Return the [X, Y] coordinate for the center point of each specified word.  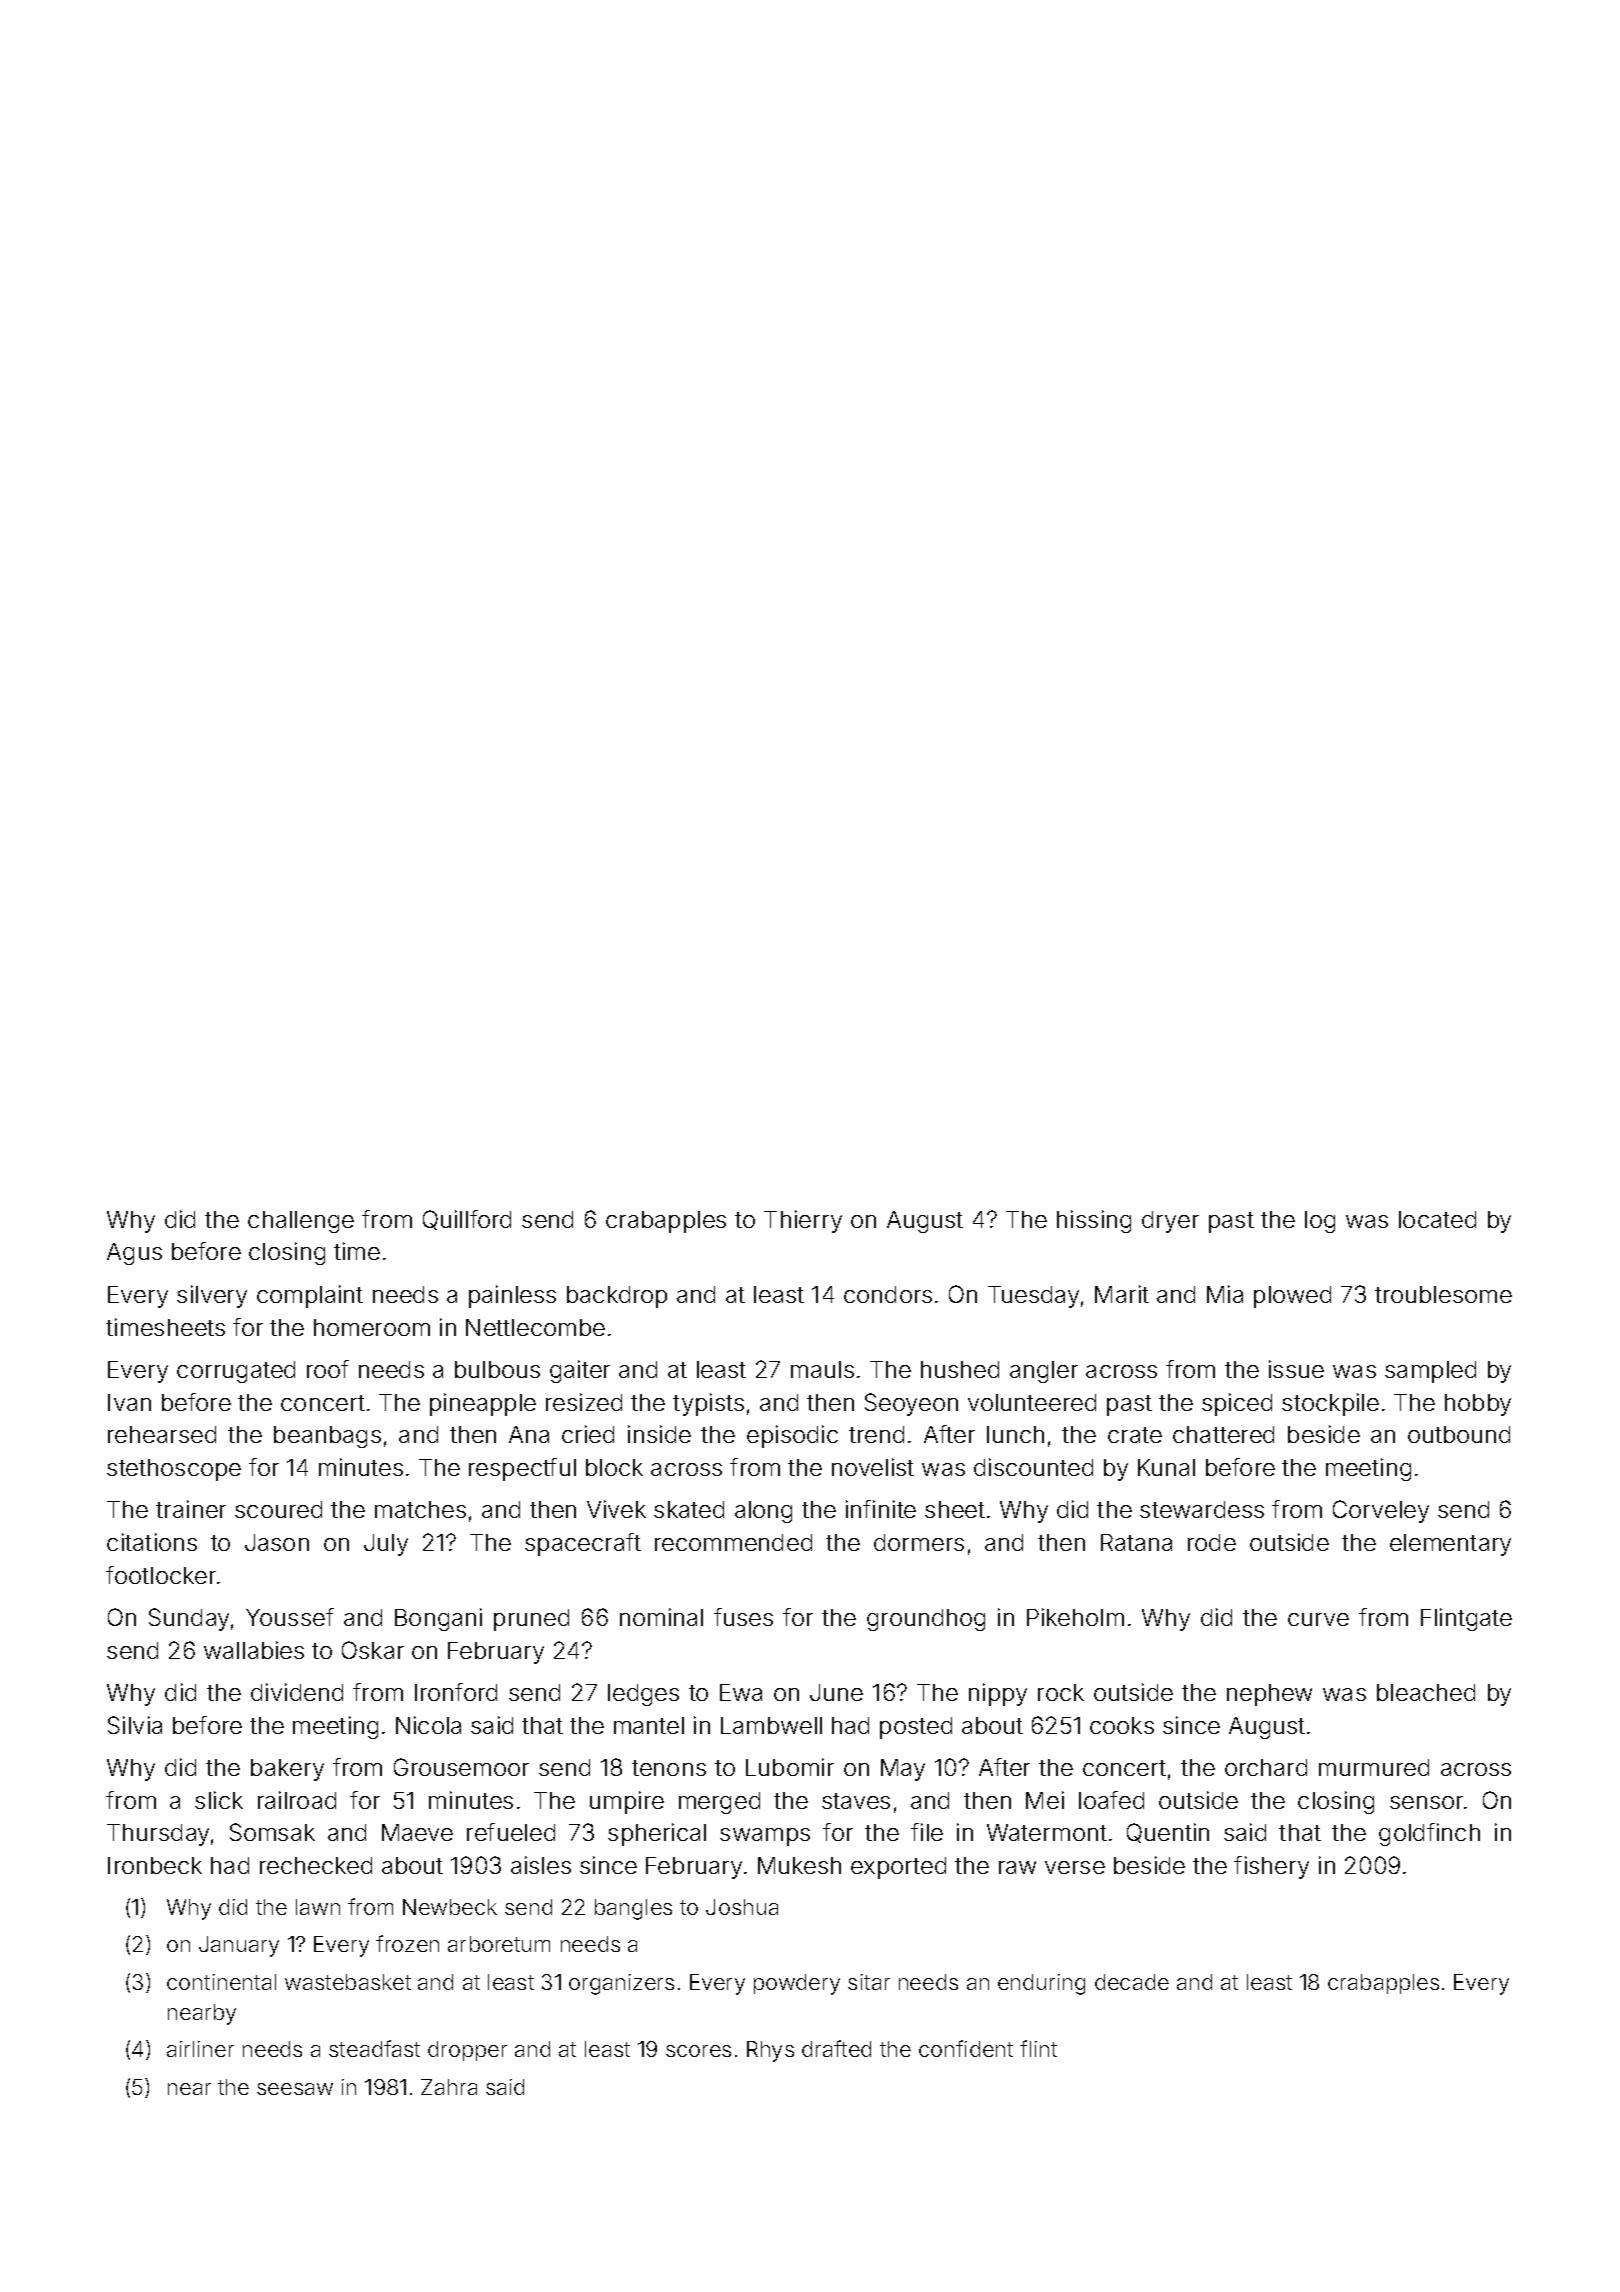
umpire [627, 1802]
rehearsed [162, 1434]
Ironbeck [155, 1865]
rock [1061, 1692]
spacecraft [583, 1544]
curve [1318, 1619]
